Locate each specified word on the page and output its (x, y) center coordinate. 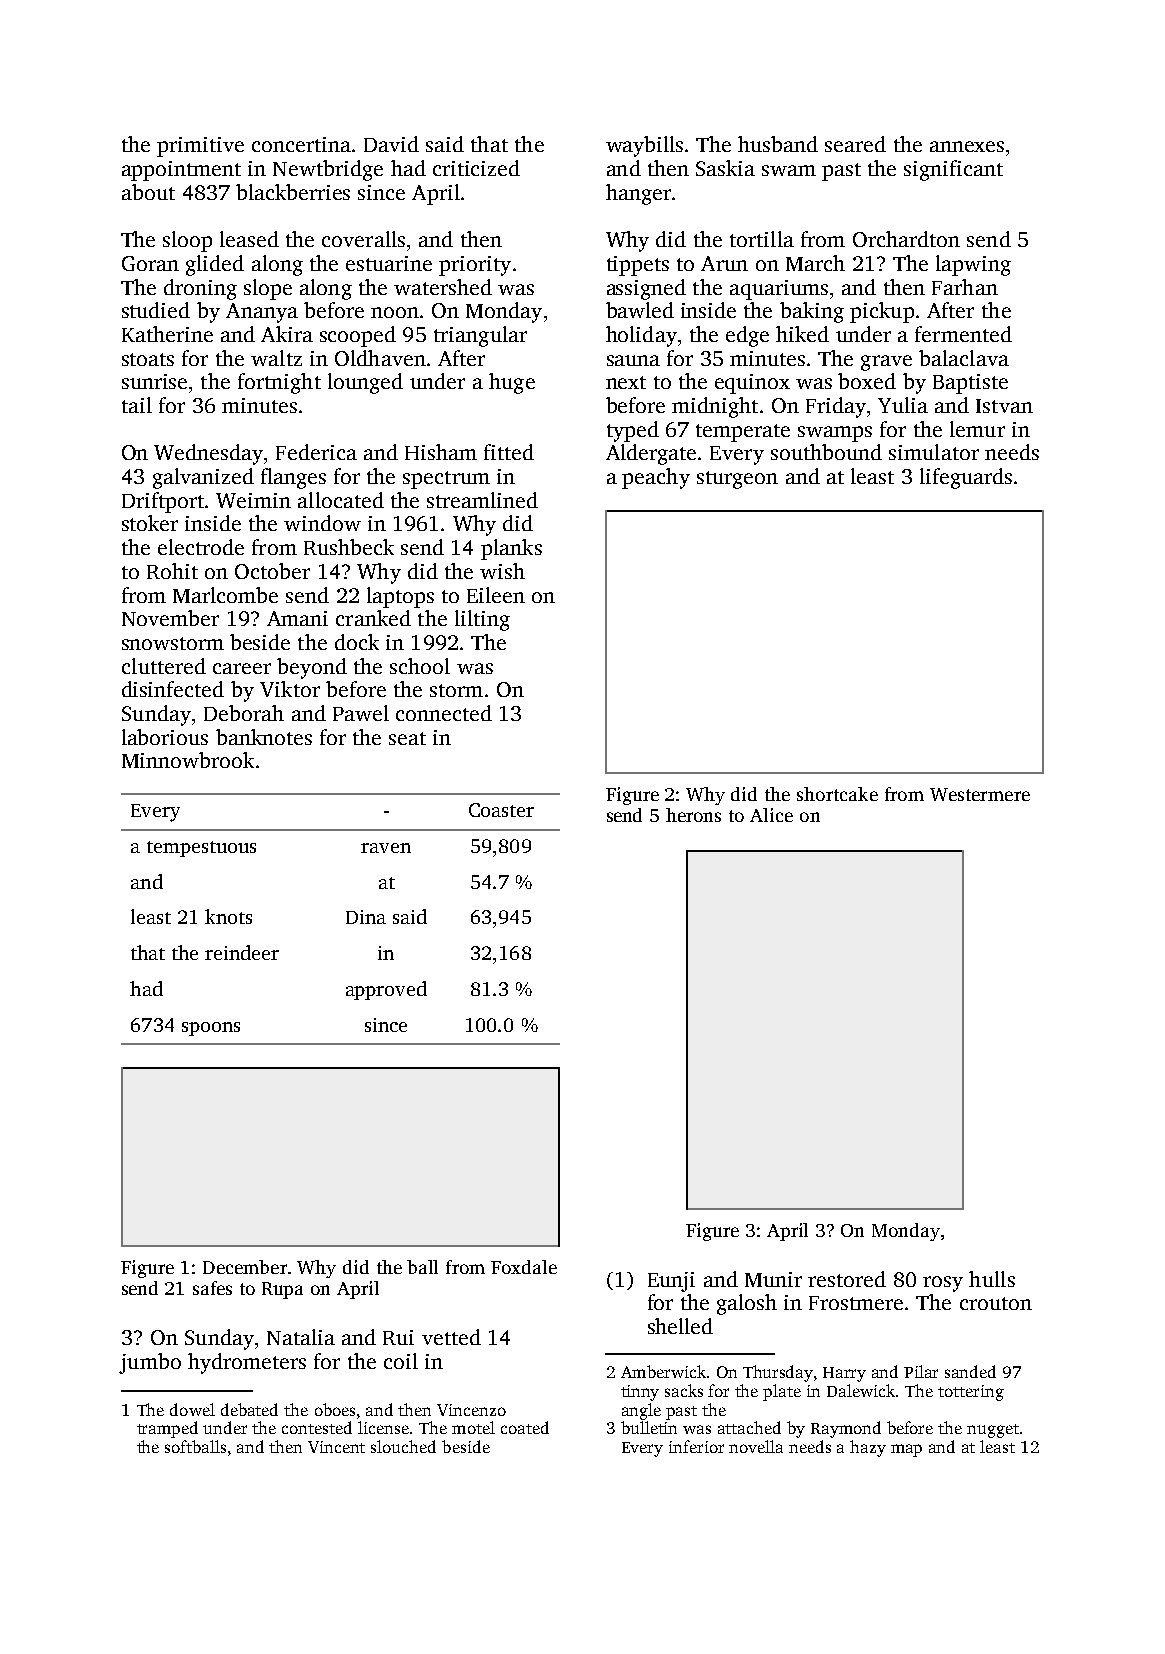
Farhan (965, 287)
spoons (211, 1029)
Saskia (725, 168)
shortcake (837, 794)
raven (386, 848)
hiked (802, 334)
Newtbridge (328, 170)
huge (512, 383)
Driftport (163, 502)
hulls (992, 1279)
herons (693, 815)
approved (386, 990)
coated (525, 1427)
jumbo (150, 1363)
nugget (993, 1431)
